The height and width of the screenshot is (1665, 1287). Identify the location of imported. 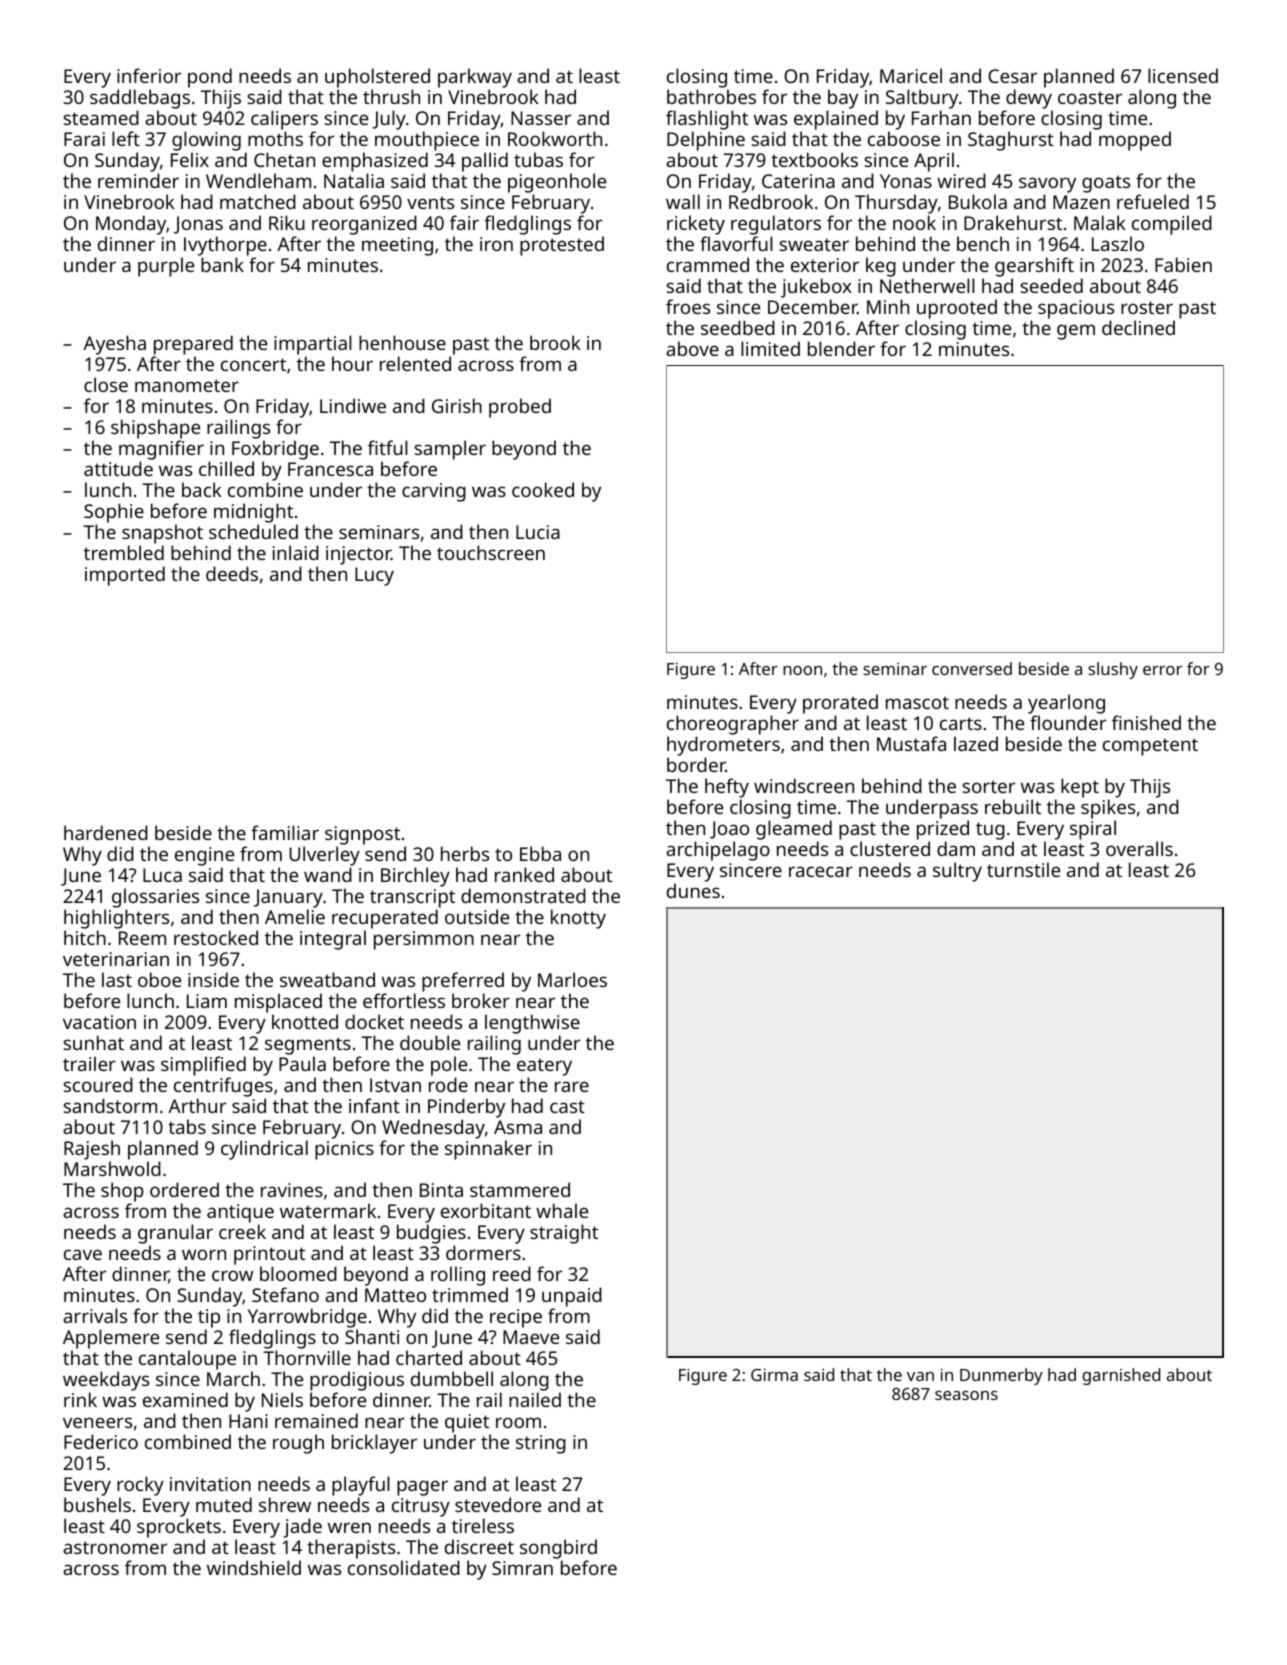
(125, 576).
